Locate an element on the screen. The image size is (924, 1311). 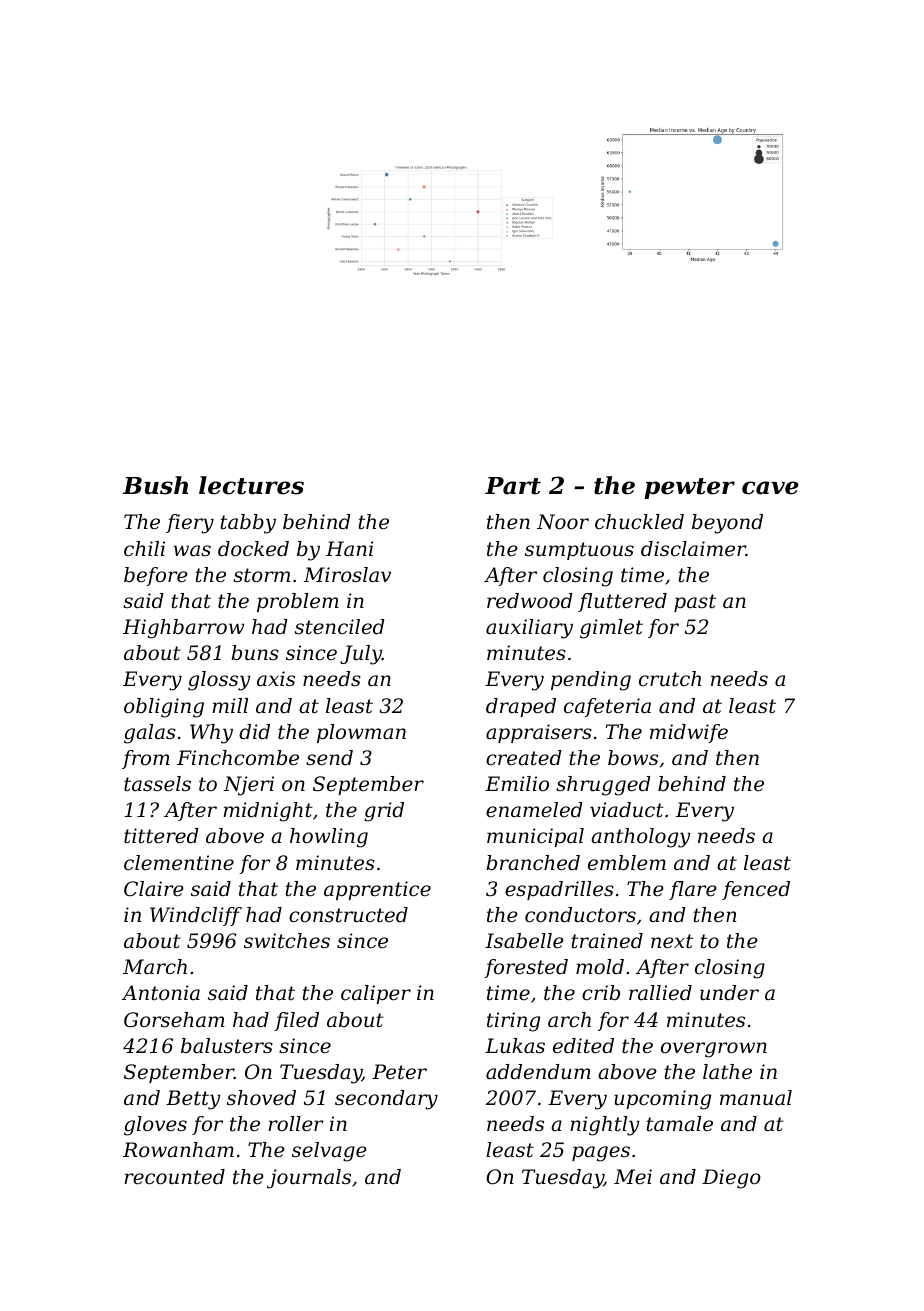
midnight is located at coordinates (268, 812).
